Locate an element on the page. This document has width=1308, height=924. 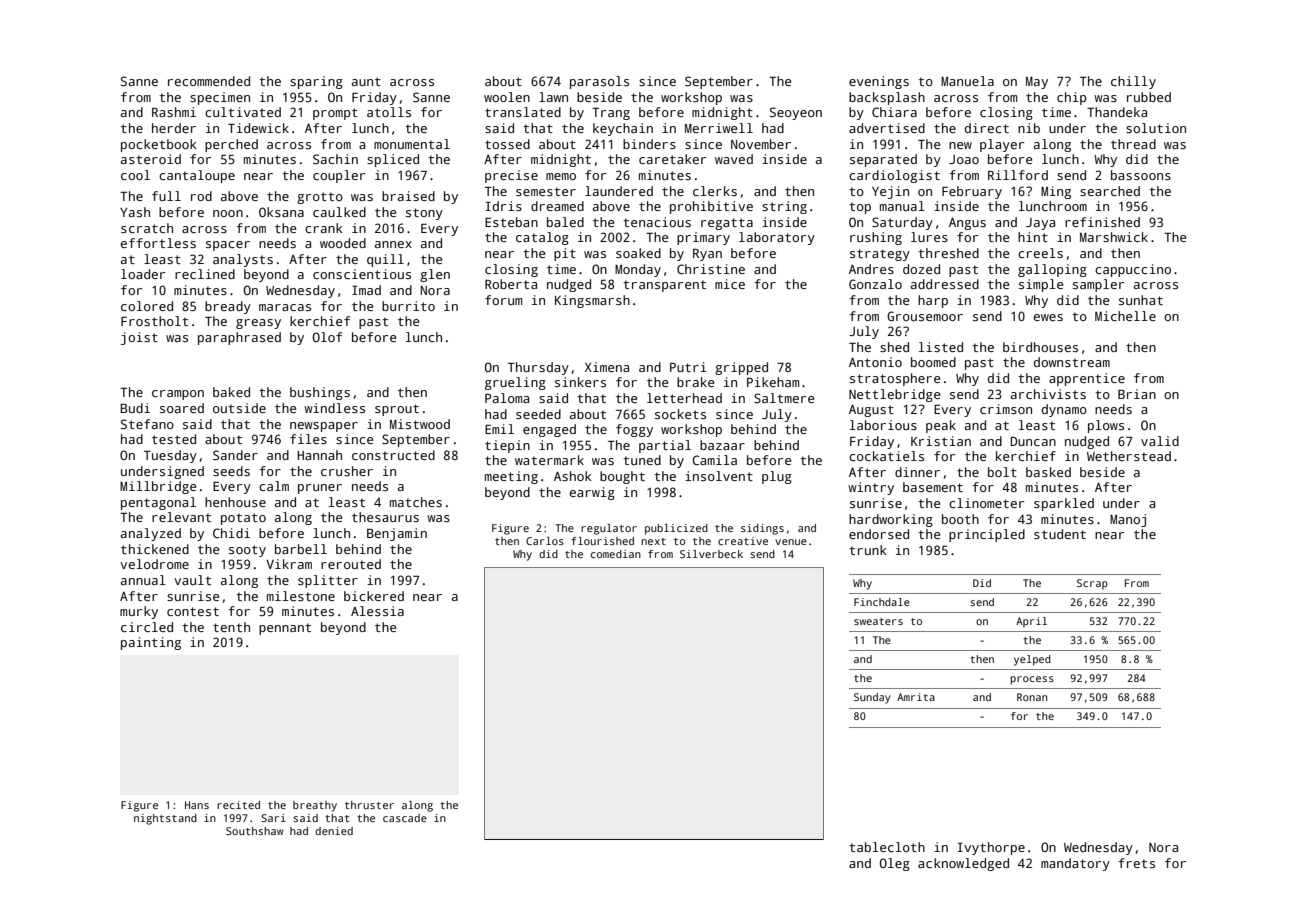
acknowledged is located at coordinates (963, 864).
